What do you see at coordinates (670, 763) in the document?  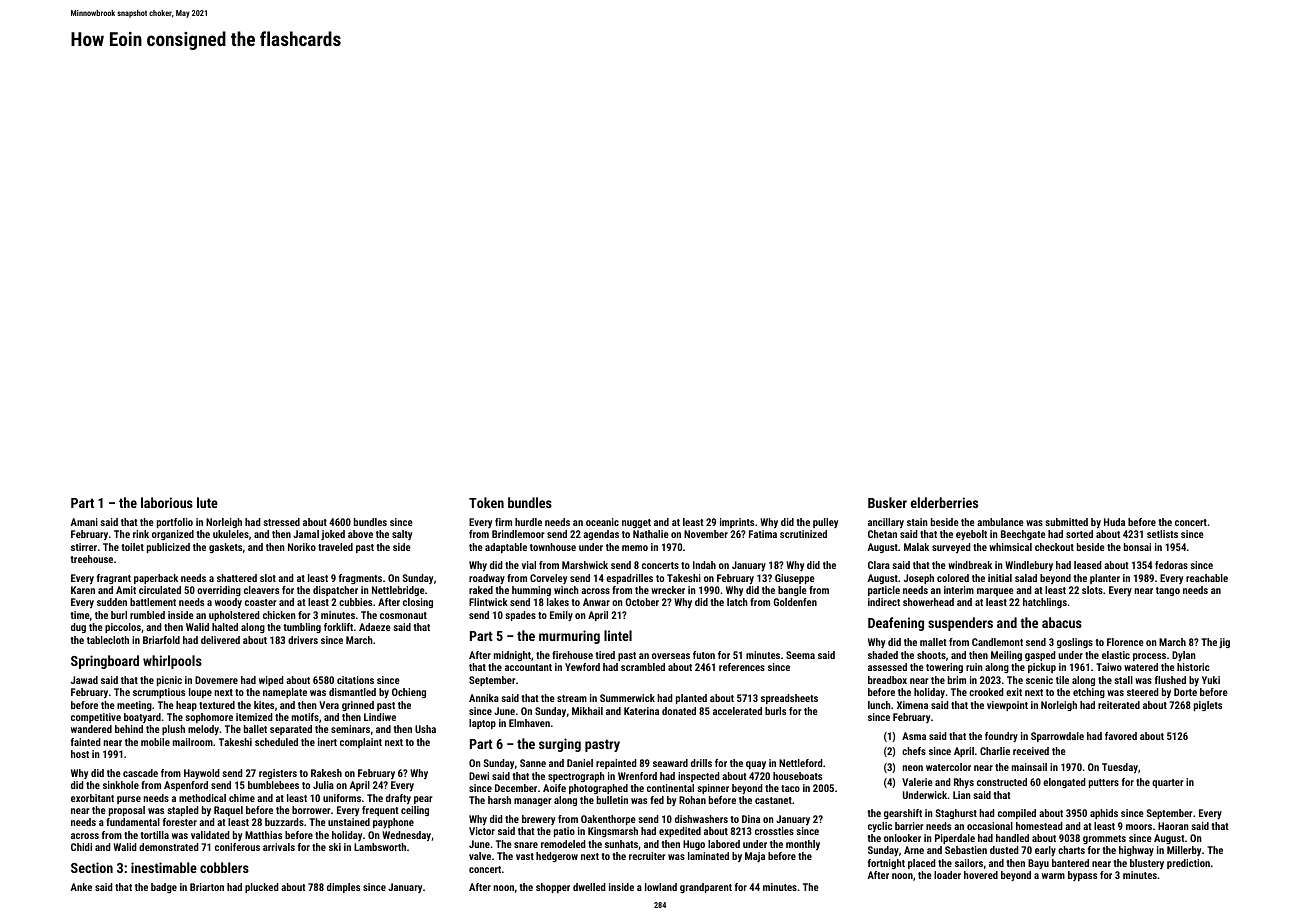 I see `seaward` at bounding box center [670, 763].
